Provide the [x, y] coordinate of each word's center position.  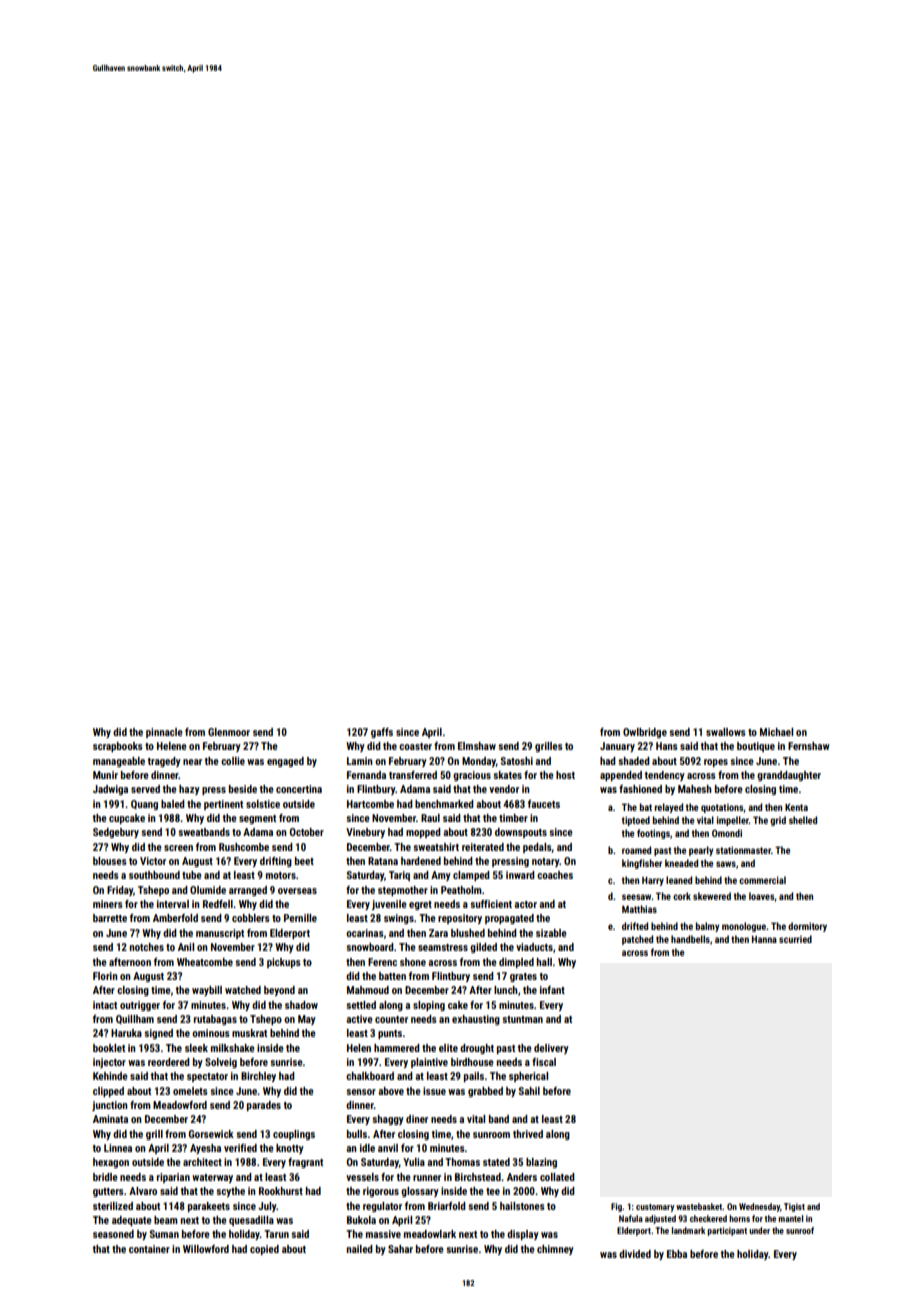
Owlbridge [645, 733]
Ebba [677, 1254]
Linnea [118, 1148]
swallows [726, 732]
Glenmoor [229, 732]
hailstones [522, 1206]
